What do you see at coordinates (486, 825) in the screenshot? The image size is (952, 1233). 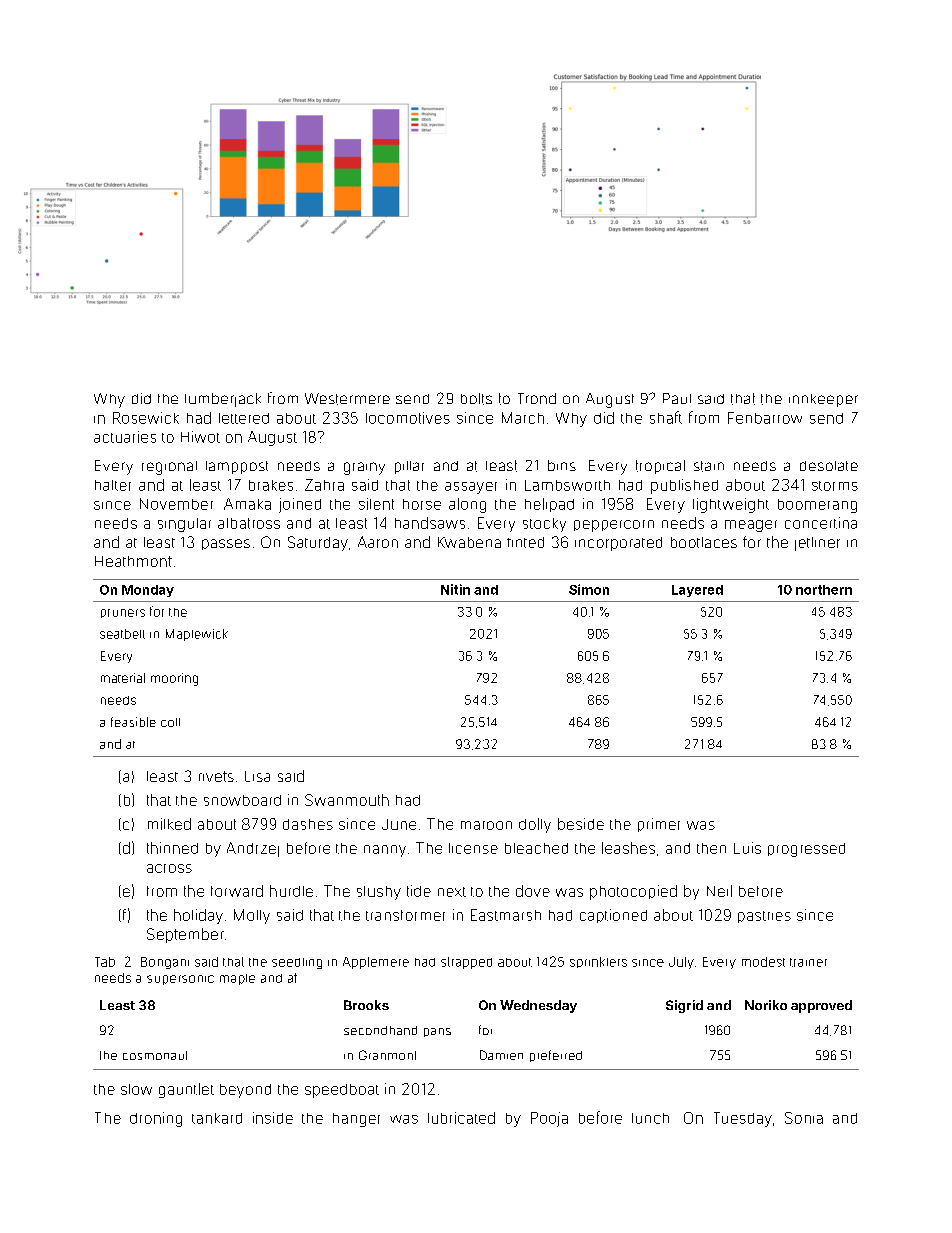 I see `maroon` at bounding box center [486, 825].
